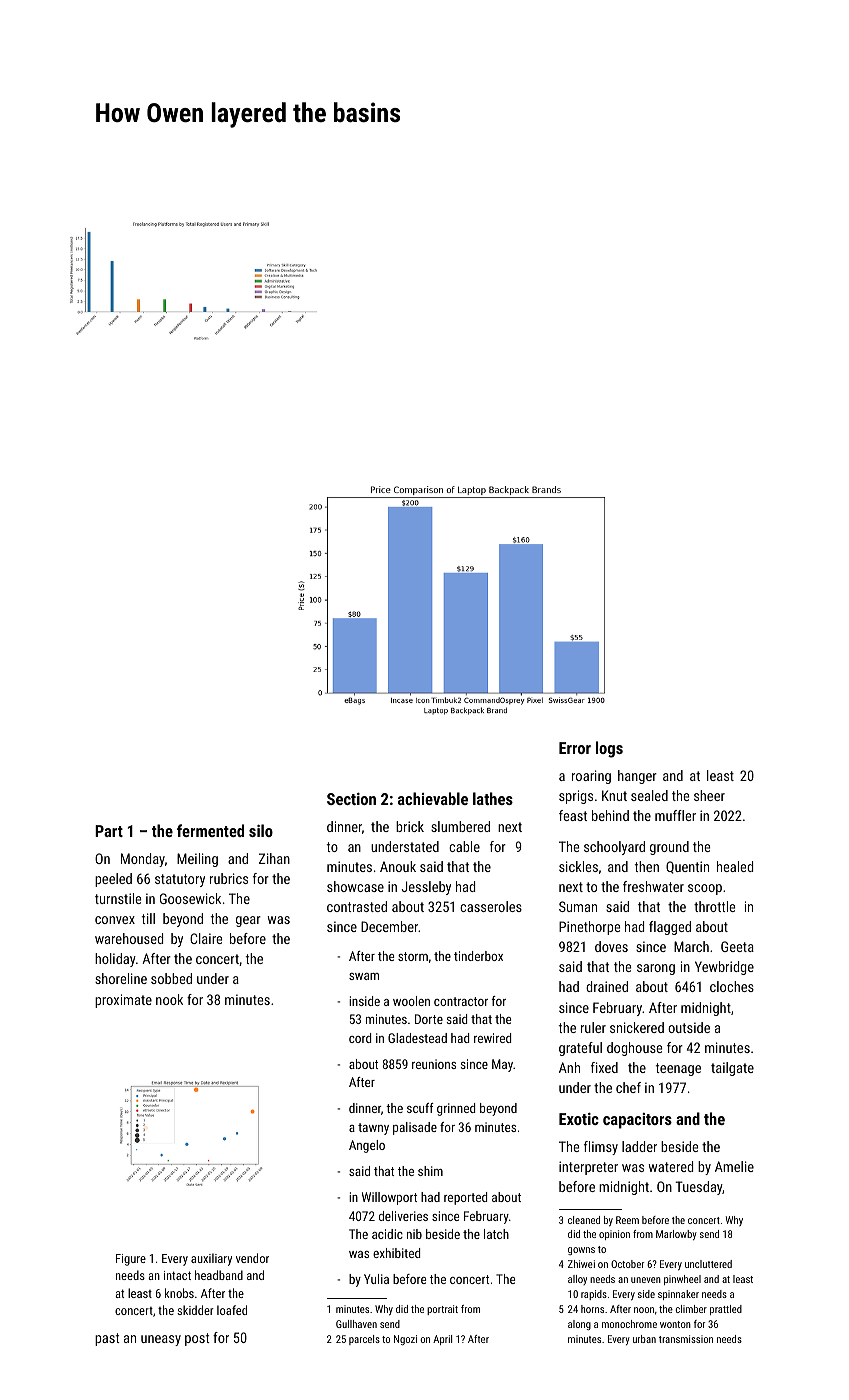 This document has height=1400, width=849. What do you see at coordinates (211, 1259) in the document?
I see `auxiliary` at bounding box center [211, 1259].
